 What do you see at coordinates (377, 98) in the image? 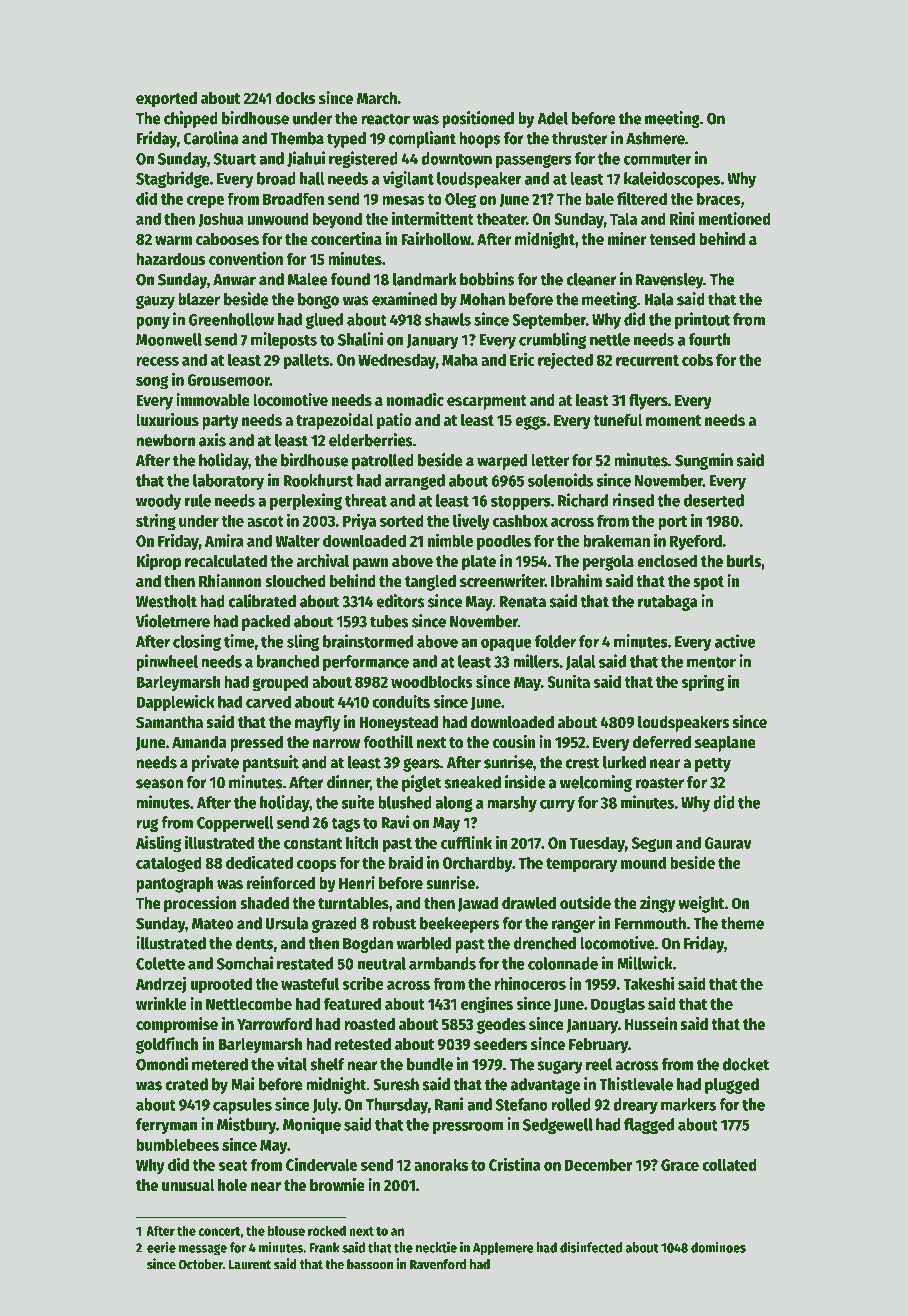
I see `March` at bounding box center [377, 98].
